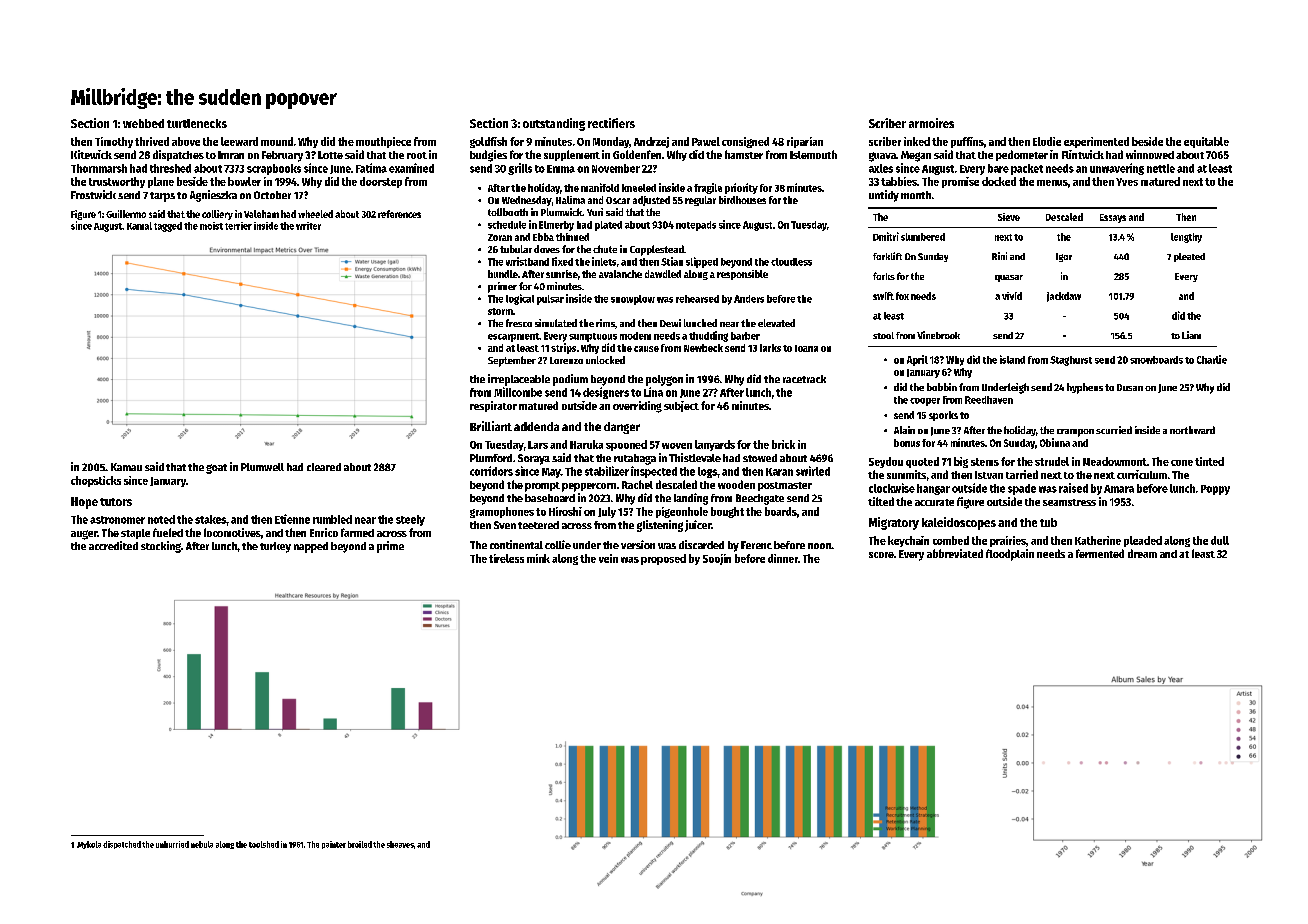 Image resolution: width=1308 pixels, height=924 pixels. I want to click on pedometer, so click(1022, 155).
